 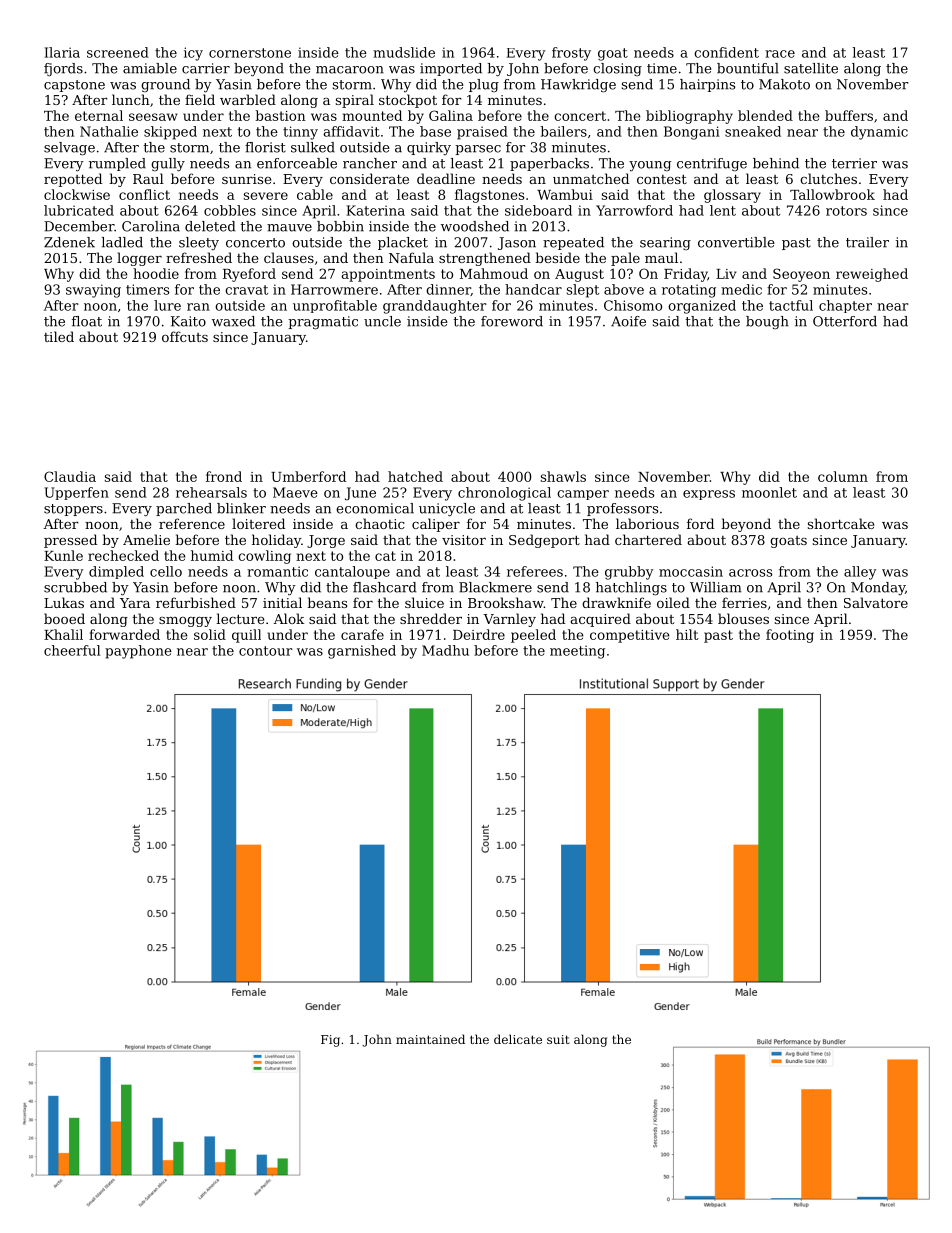 I want to click on race, so click(x=780, y=54).
